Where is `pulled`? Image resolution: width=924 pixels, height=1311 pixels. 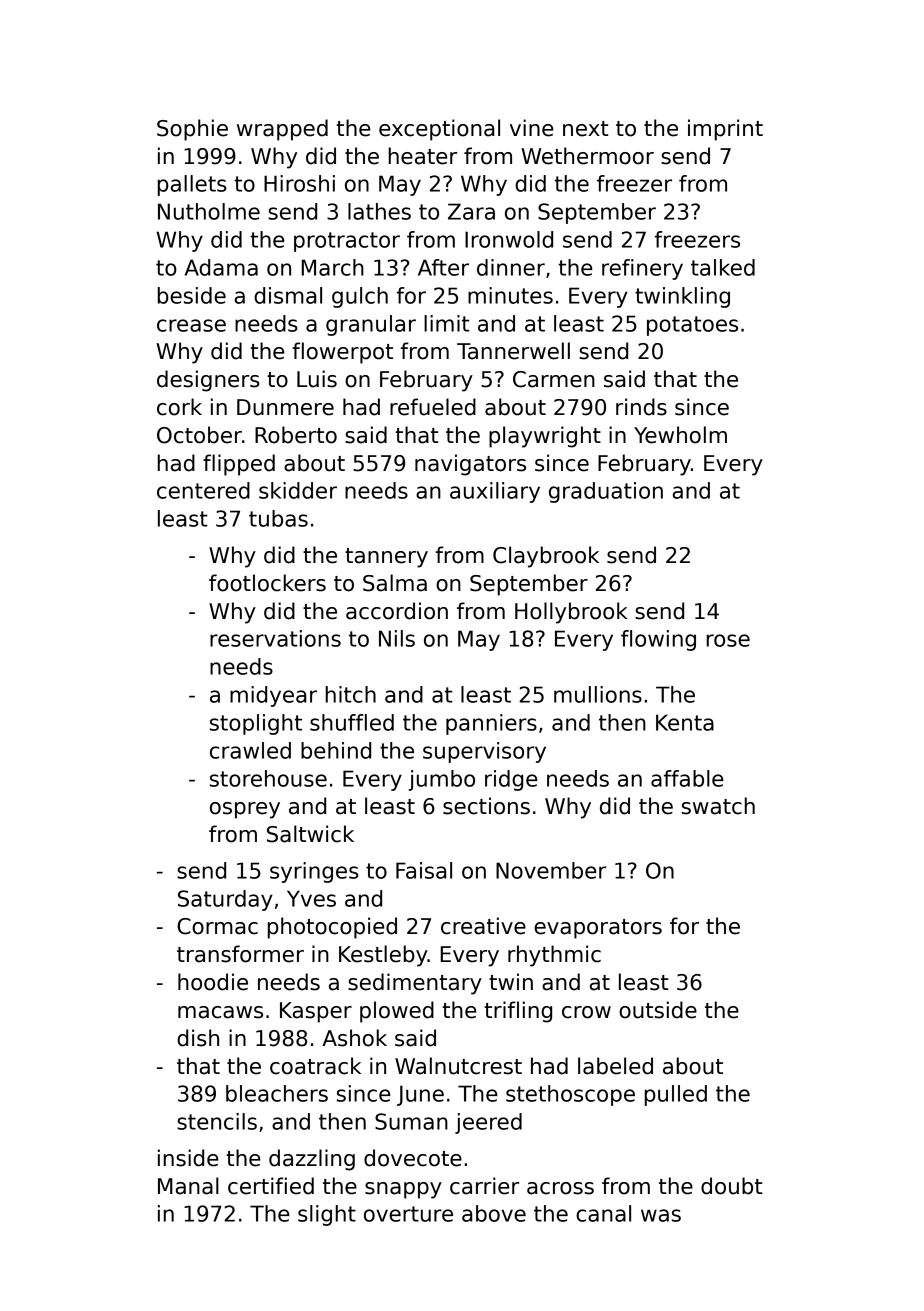
pulled is located at coordinates (676, 1095).
